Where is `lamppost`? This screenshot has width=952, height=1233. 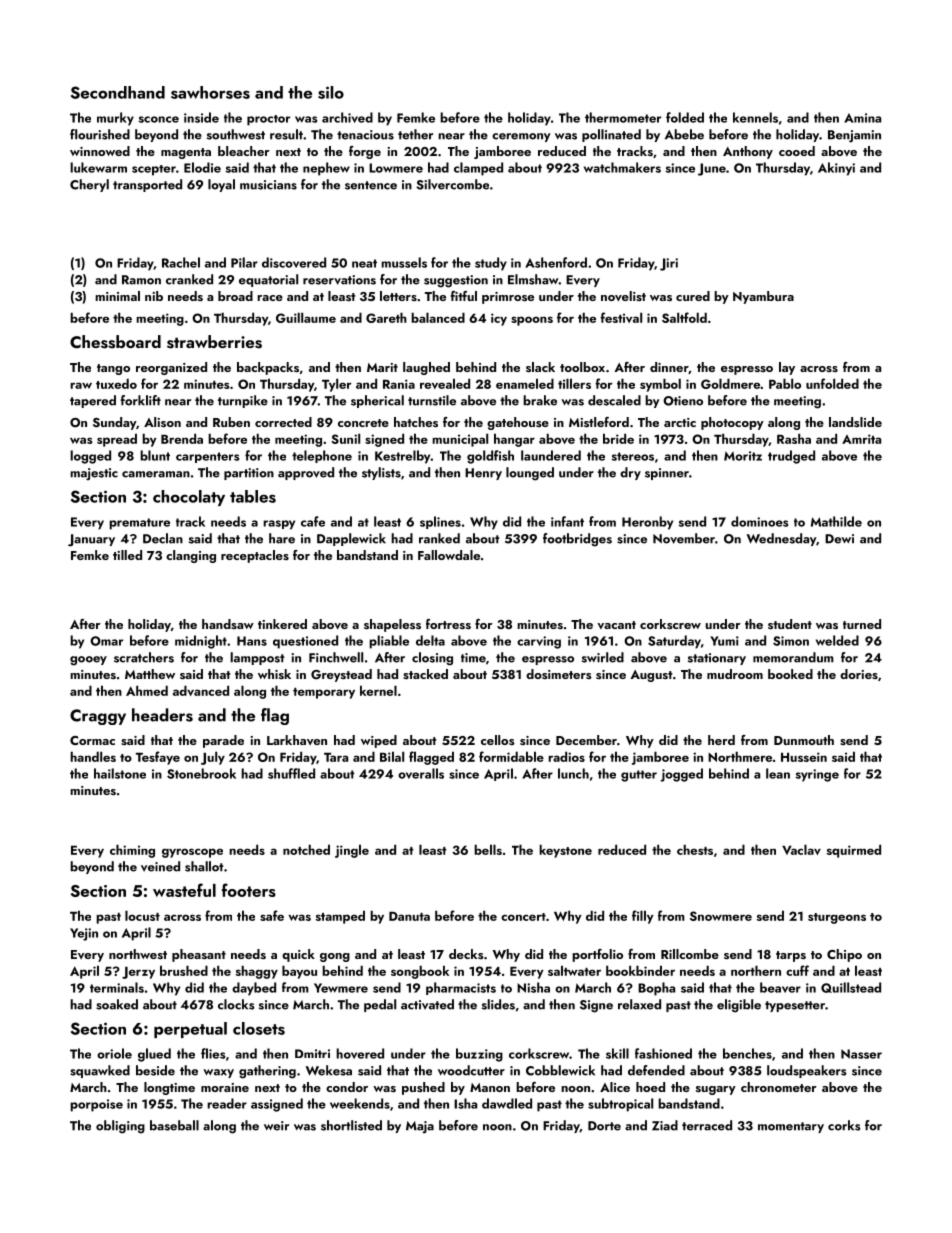
lamppost is located at coordinates (257, 658).
